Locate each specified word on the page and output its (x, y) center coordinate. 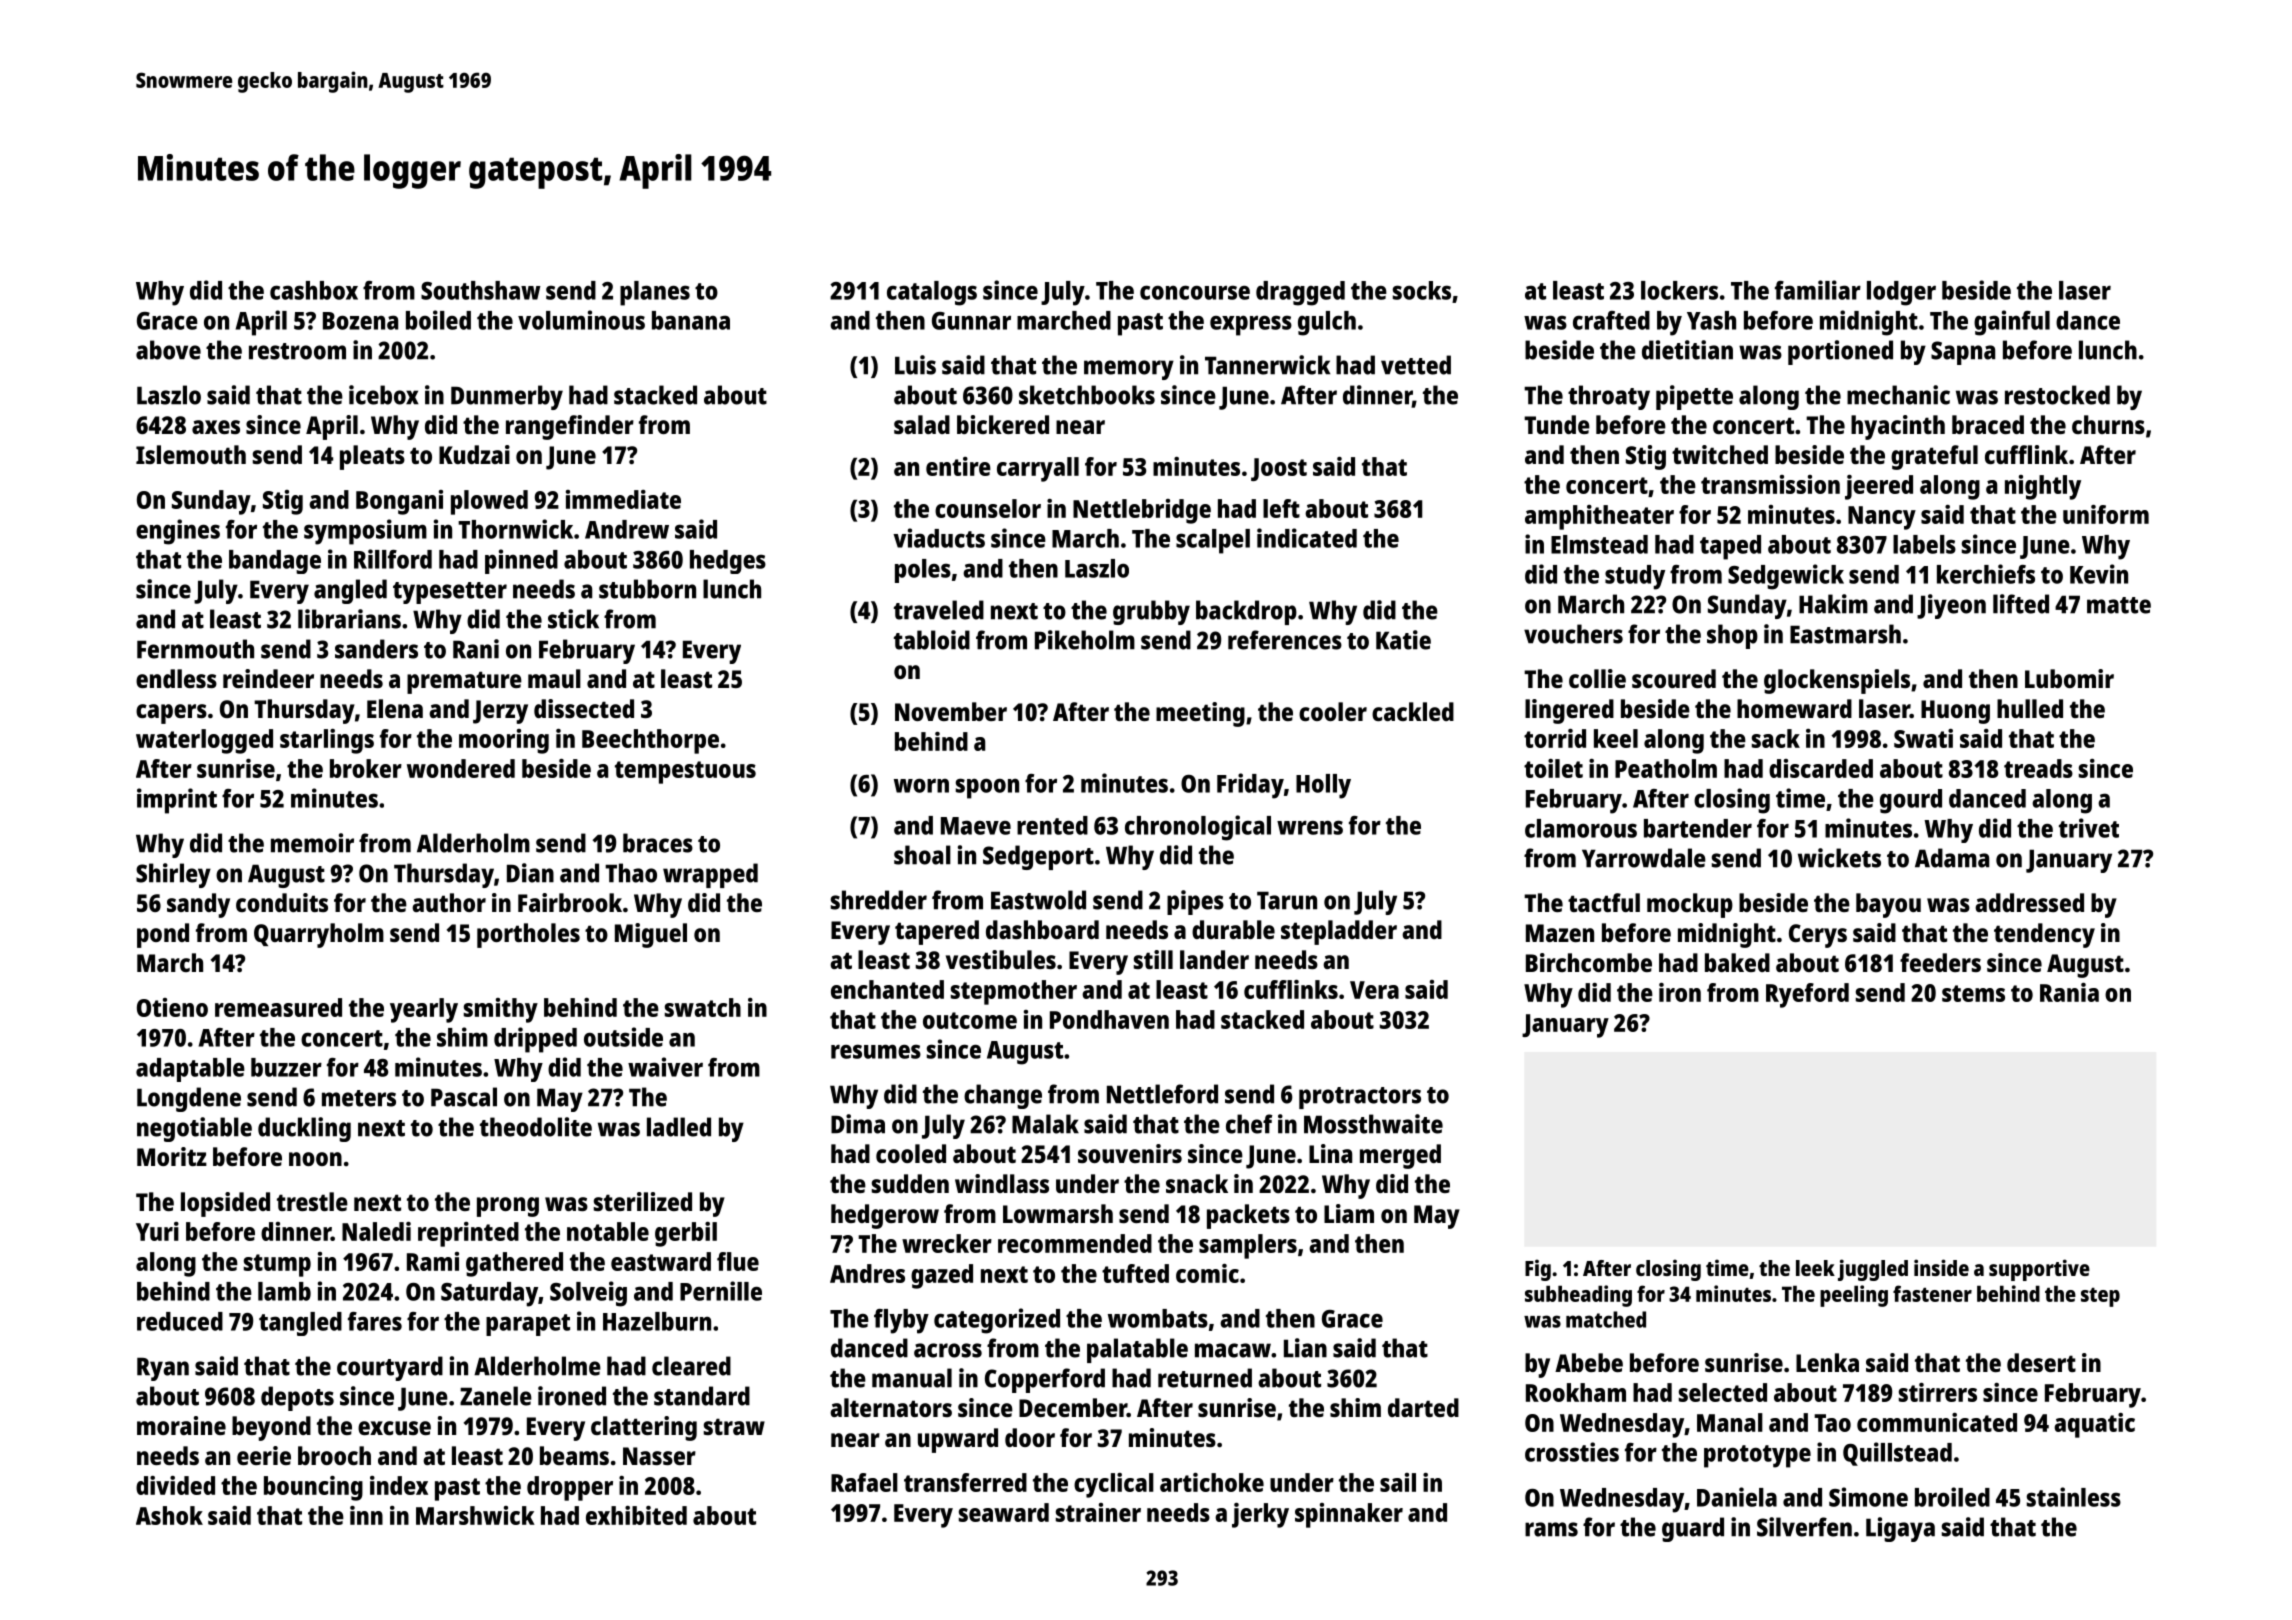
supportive (2039, 1270)
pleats (372, 457)
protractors (1360, 1098)
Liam (1349, 1213)
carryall (1038, 469)
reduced (180, 1321)
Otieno (172, 1007)
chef (1249, 1124)
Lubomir (2069, 678)
